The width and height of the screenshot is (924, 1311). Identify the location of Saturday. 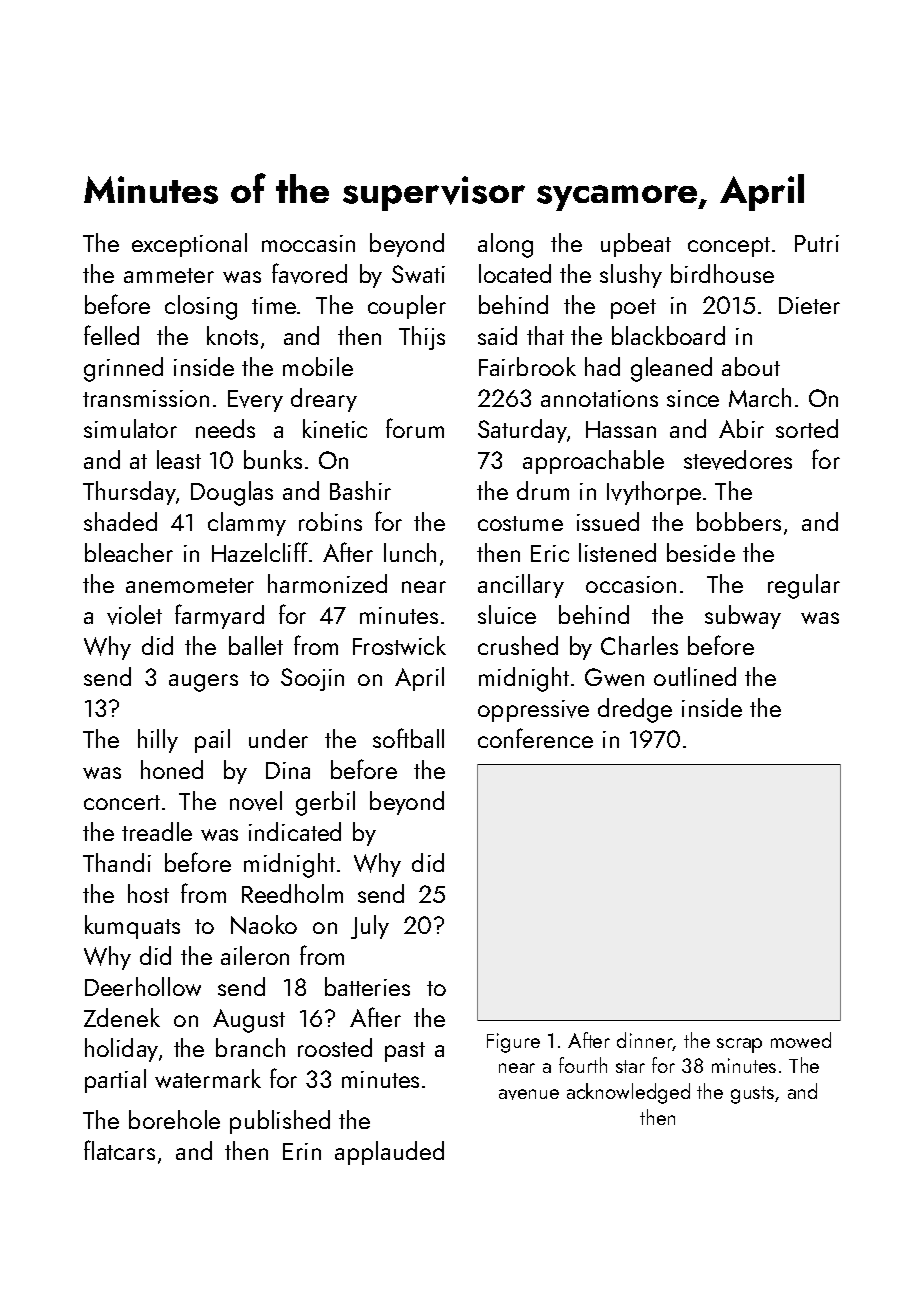
(522, 431).
